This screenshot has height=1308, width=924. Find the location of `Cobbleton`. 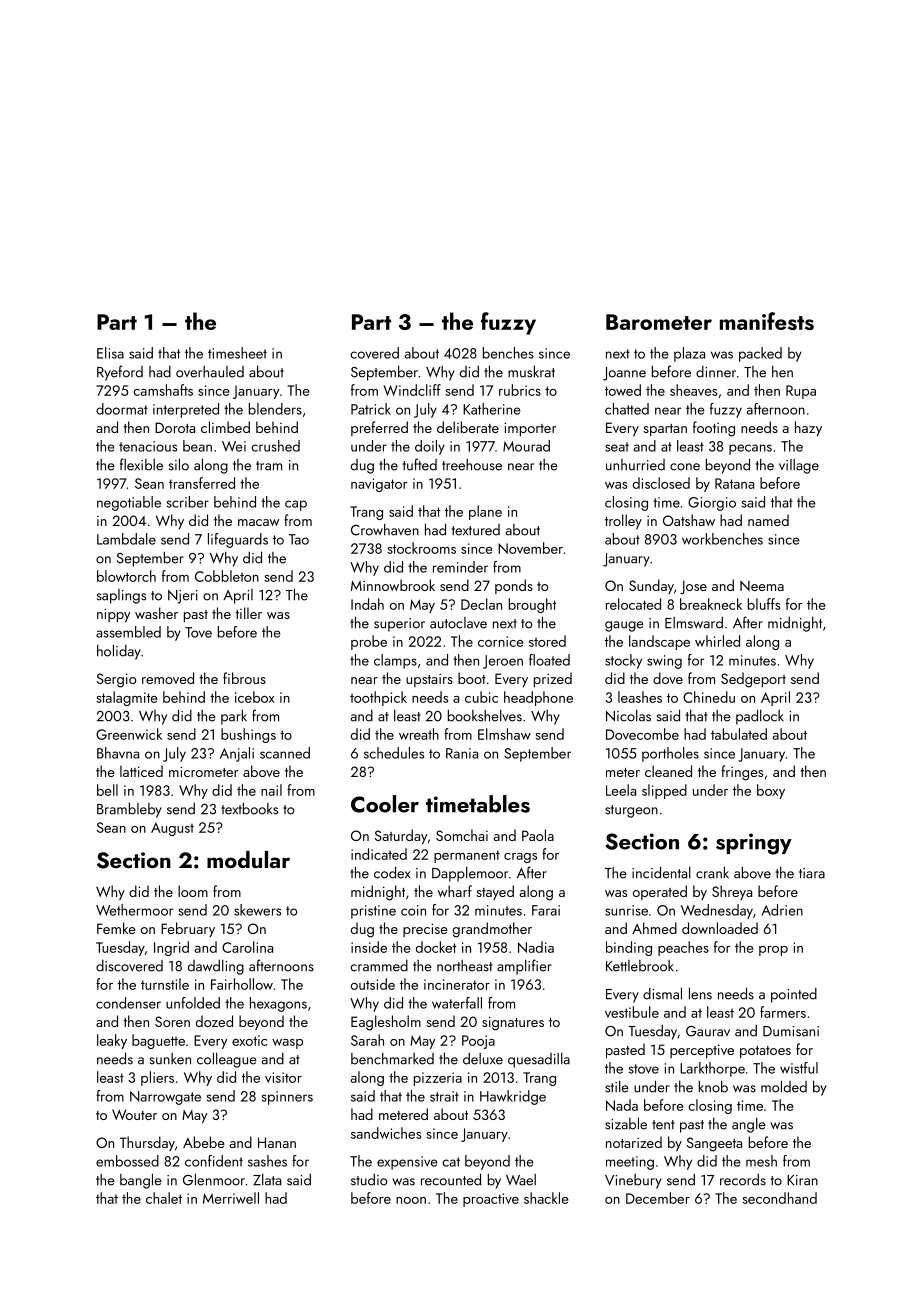

Cobbleton is located at coordinates (227, 576).
